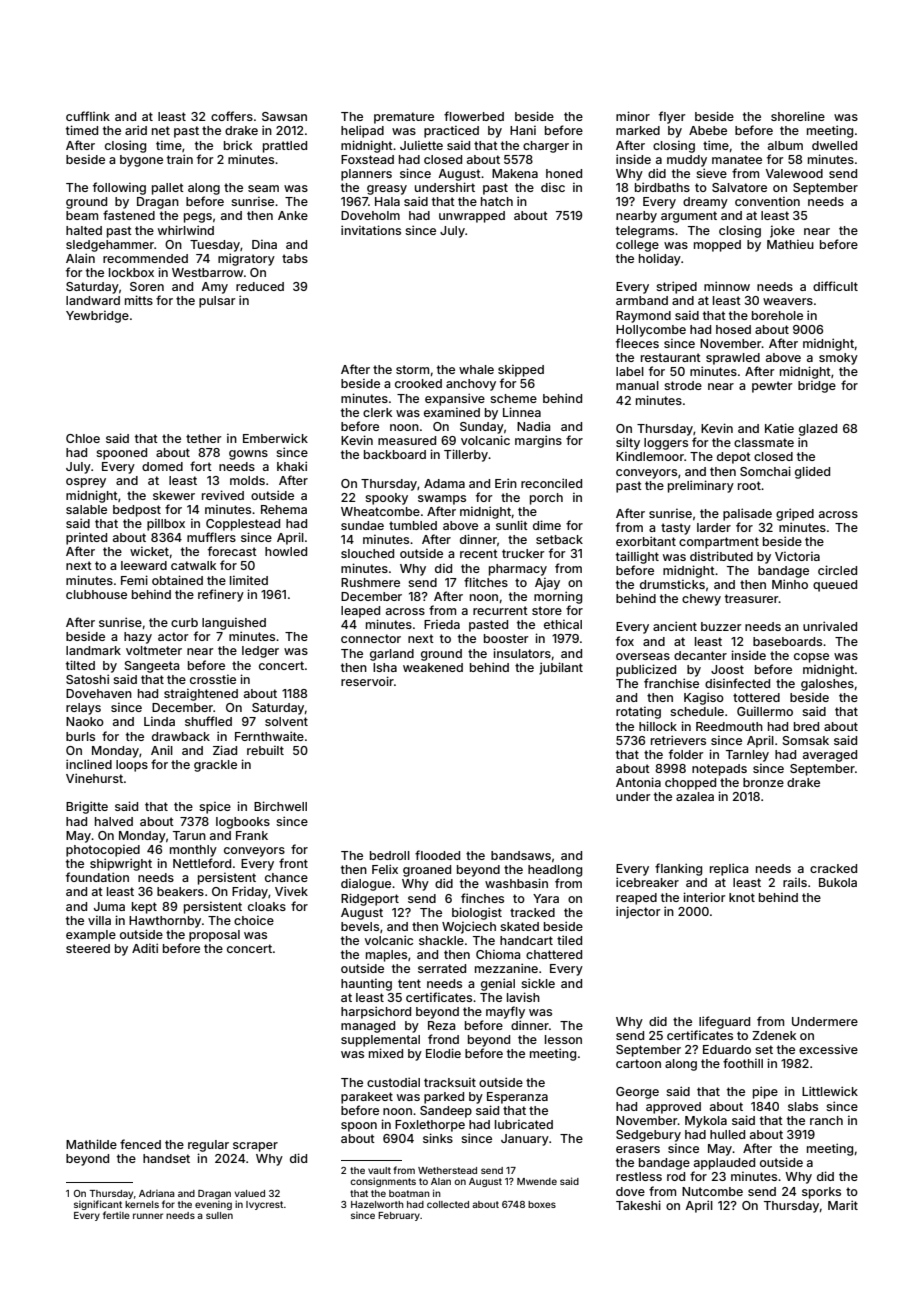 The height and width of the screenshot is (1308, 924). Describe the element at coordinates (525, 1140) in the screenshot. I see `January` at that location.
